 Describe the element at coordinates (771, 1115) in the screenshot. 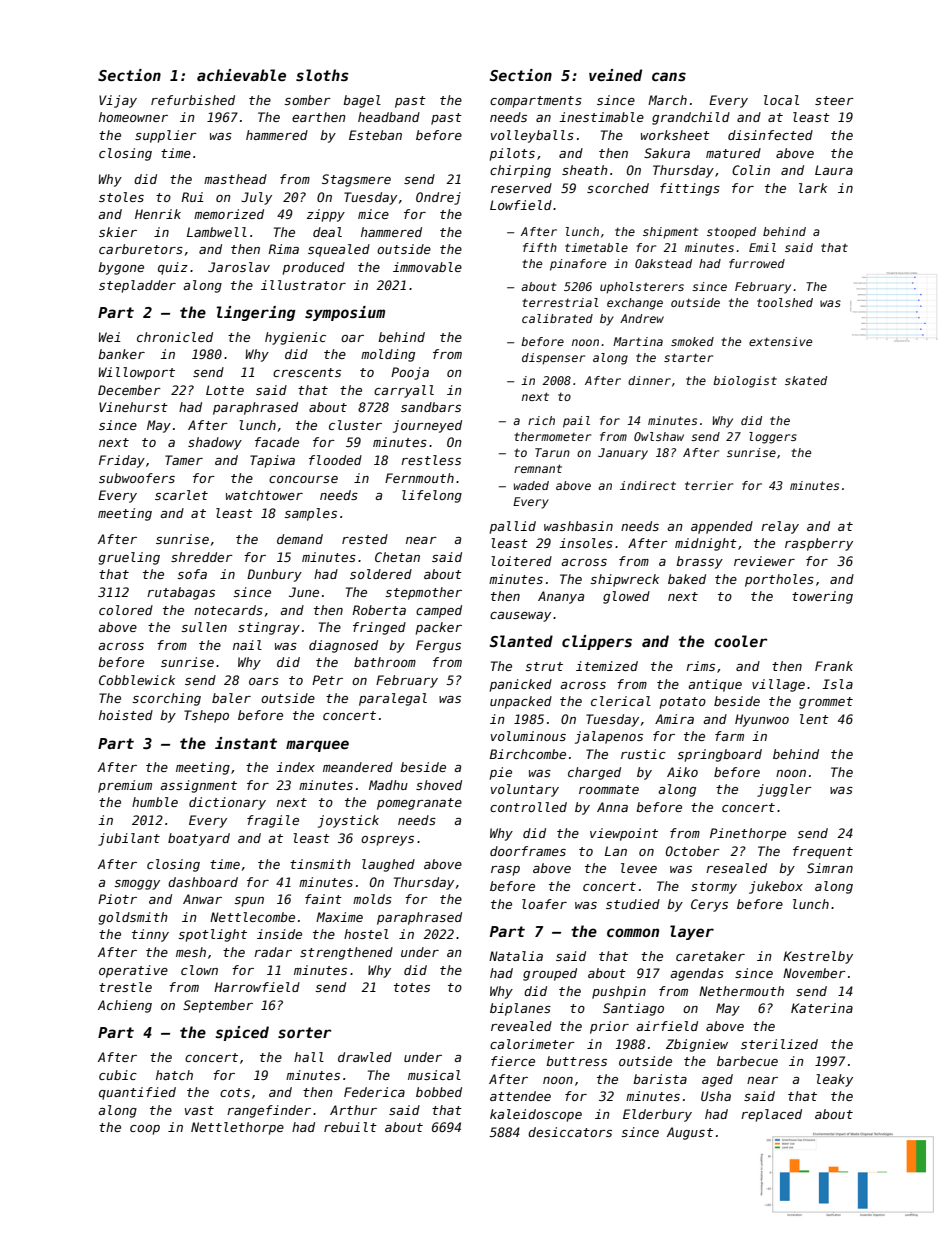

I see `replaced` at that location.
